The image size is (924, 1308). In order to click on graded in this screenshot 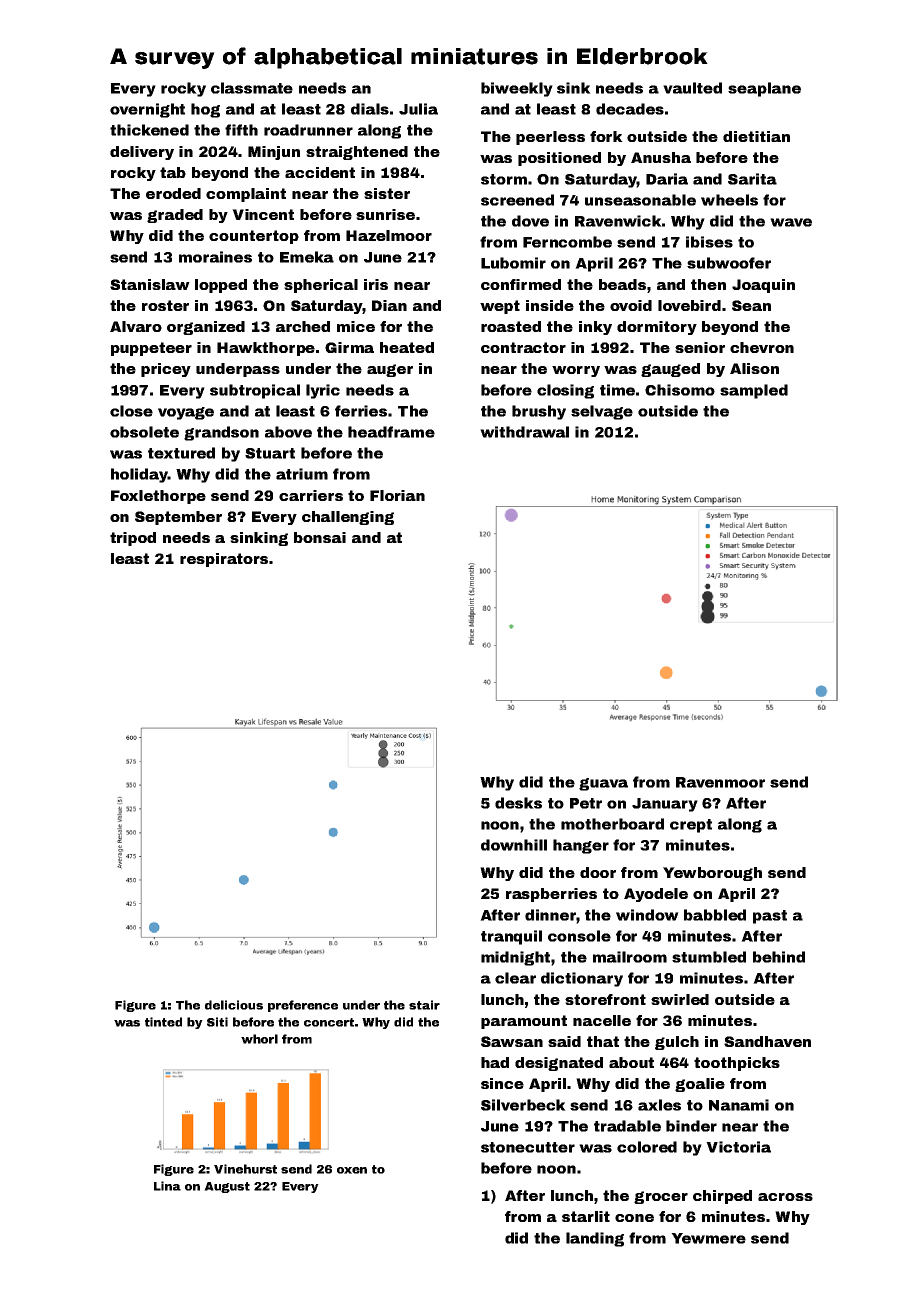, I will do `click(175, 216)`.
